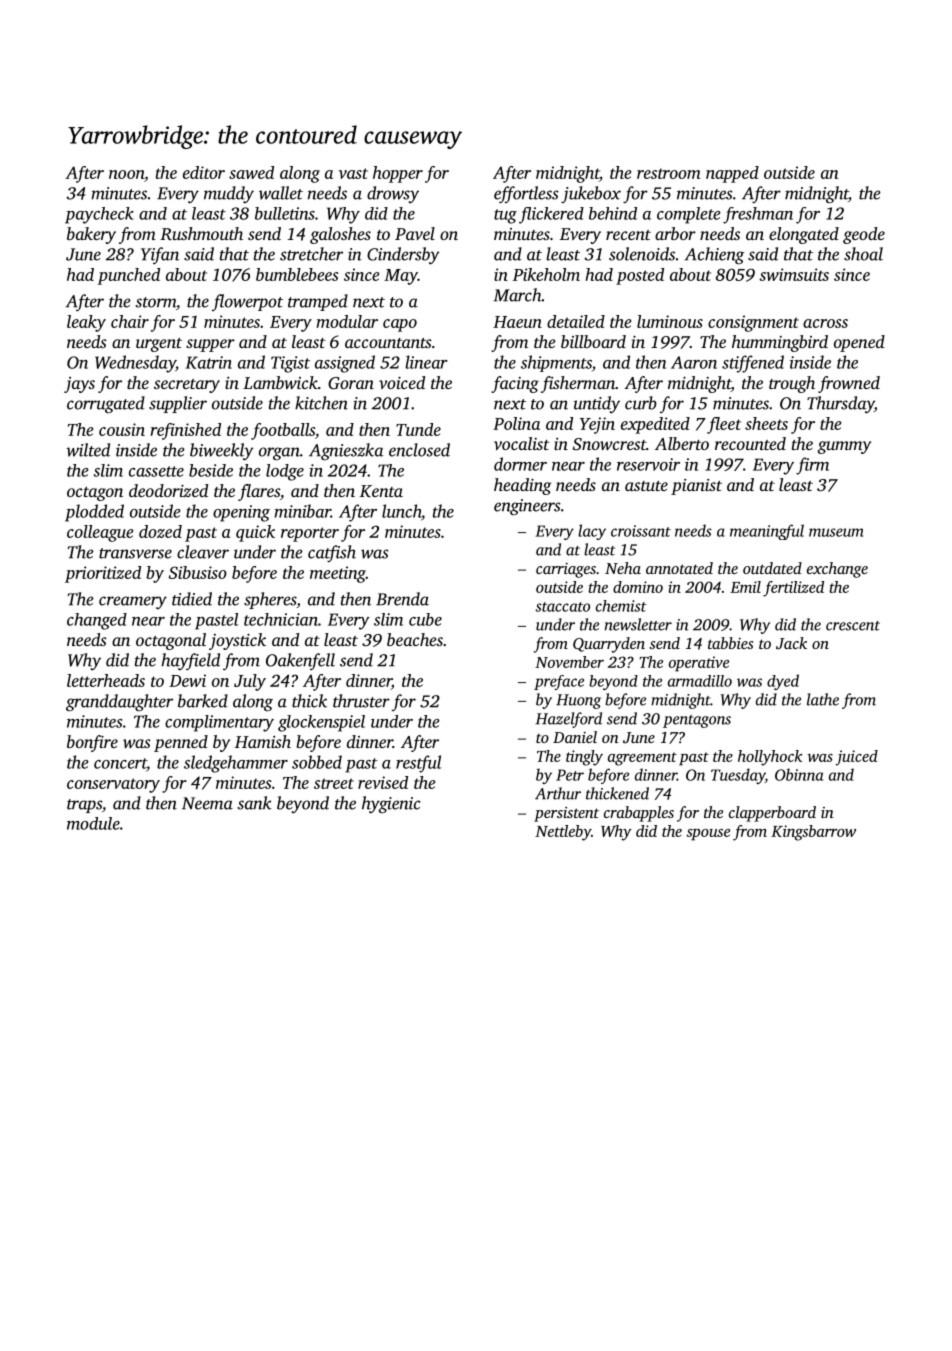  Describe the element at coordinates (840, 405) in the screenshot. I see `Thursday` at that location.
